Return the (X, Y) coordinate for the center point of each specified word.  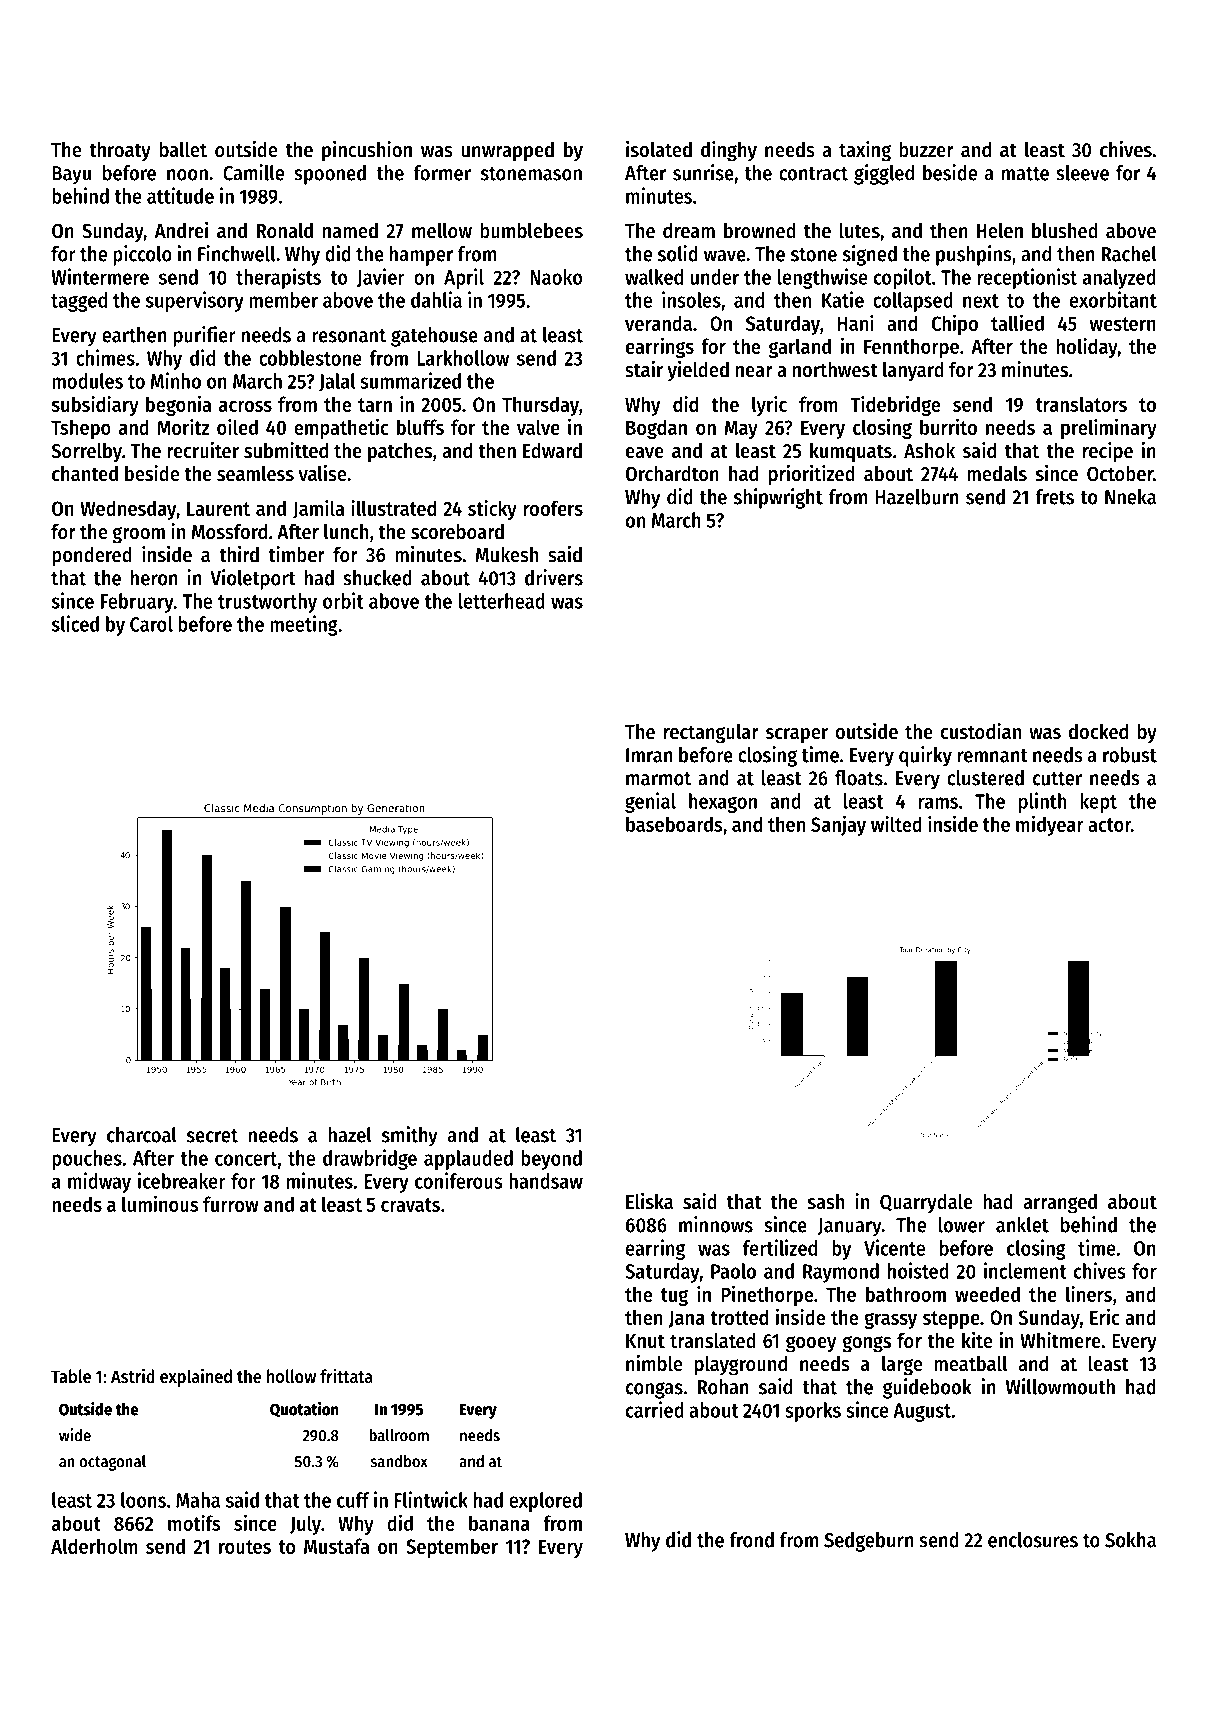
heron (154, 578)
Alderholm (94, 1546)
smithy (410, 1136)
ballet (183, 150)
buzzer (926, 150)
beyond (551, 1160)
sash (826, 1202)
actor (1109, 825)
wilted (896, 823)
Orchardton (672, 474)
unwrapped (508, 152)
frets (1054, 497)
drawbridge (370, 1159)
